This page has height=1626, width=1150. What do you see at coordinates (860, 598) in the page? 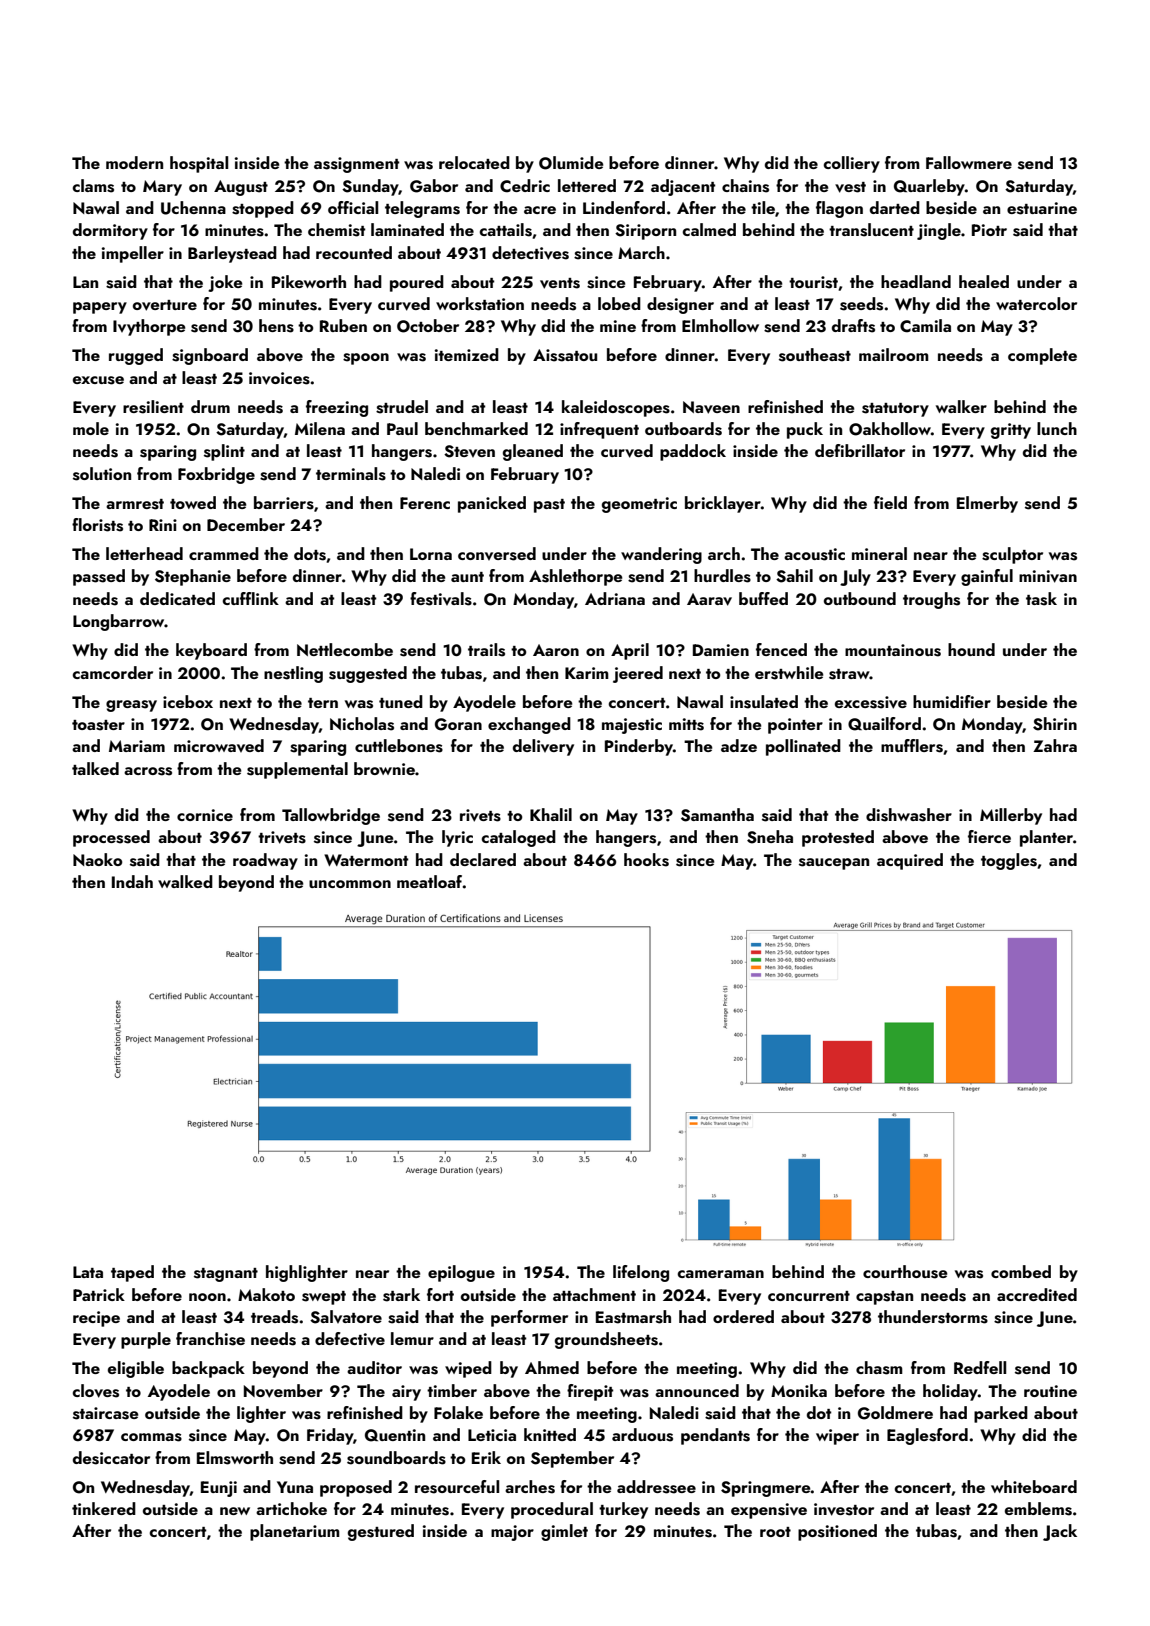
I see `outbound` at bounding box center [860, 598].
